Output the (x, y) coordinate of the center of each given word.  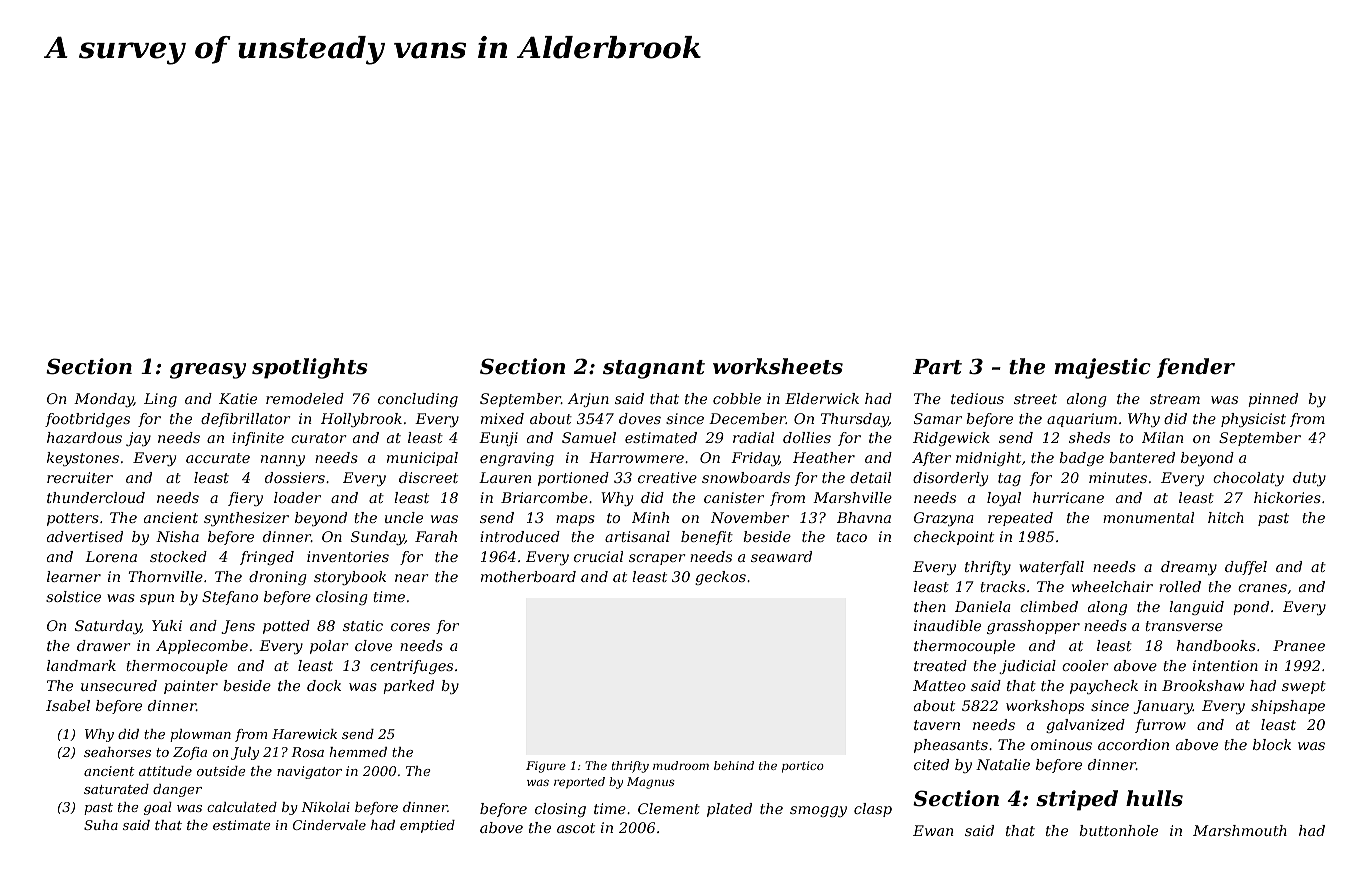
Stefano (230, 598)
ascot (576, 828)
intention (1225, 665)
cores (410, 627)
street (1035, 399)
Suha (101, 825)
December (747, 418)
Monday (104, 400)
